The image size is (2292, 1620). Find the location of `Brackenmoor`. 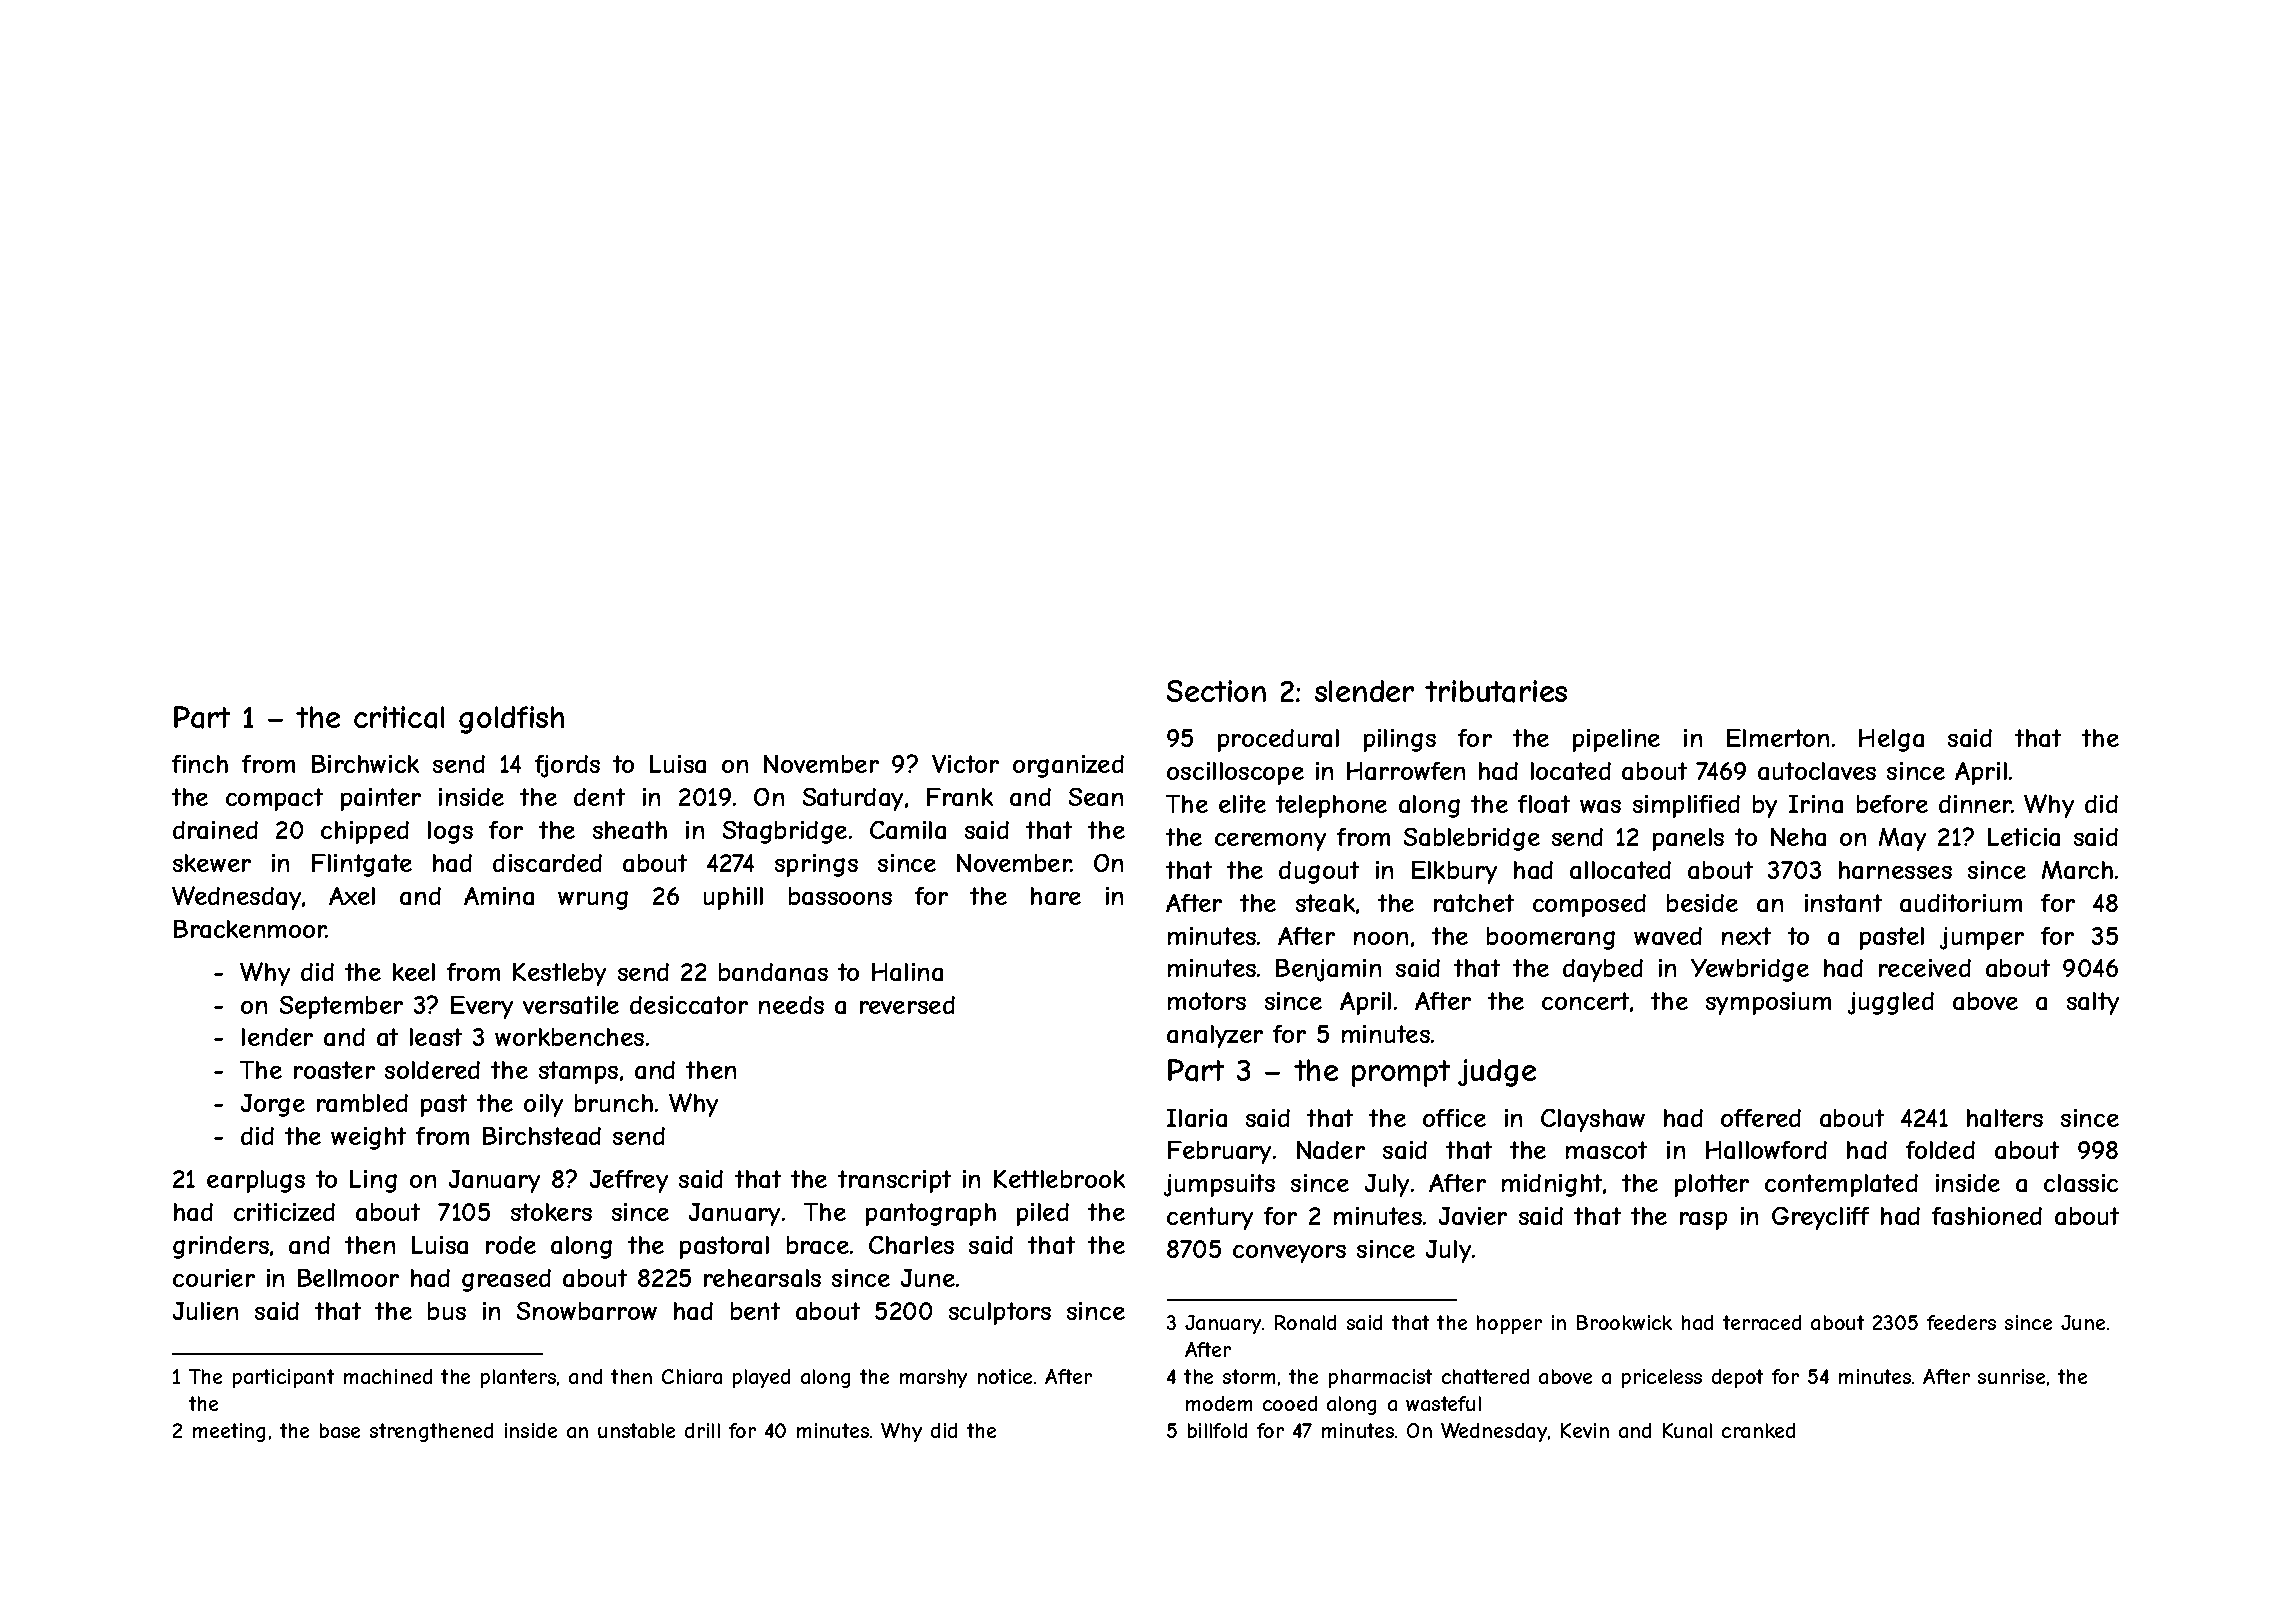

Brackenmoor is located at coordinates (250, 929).
